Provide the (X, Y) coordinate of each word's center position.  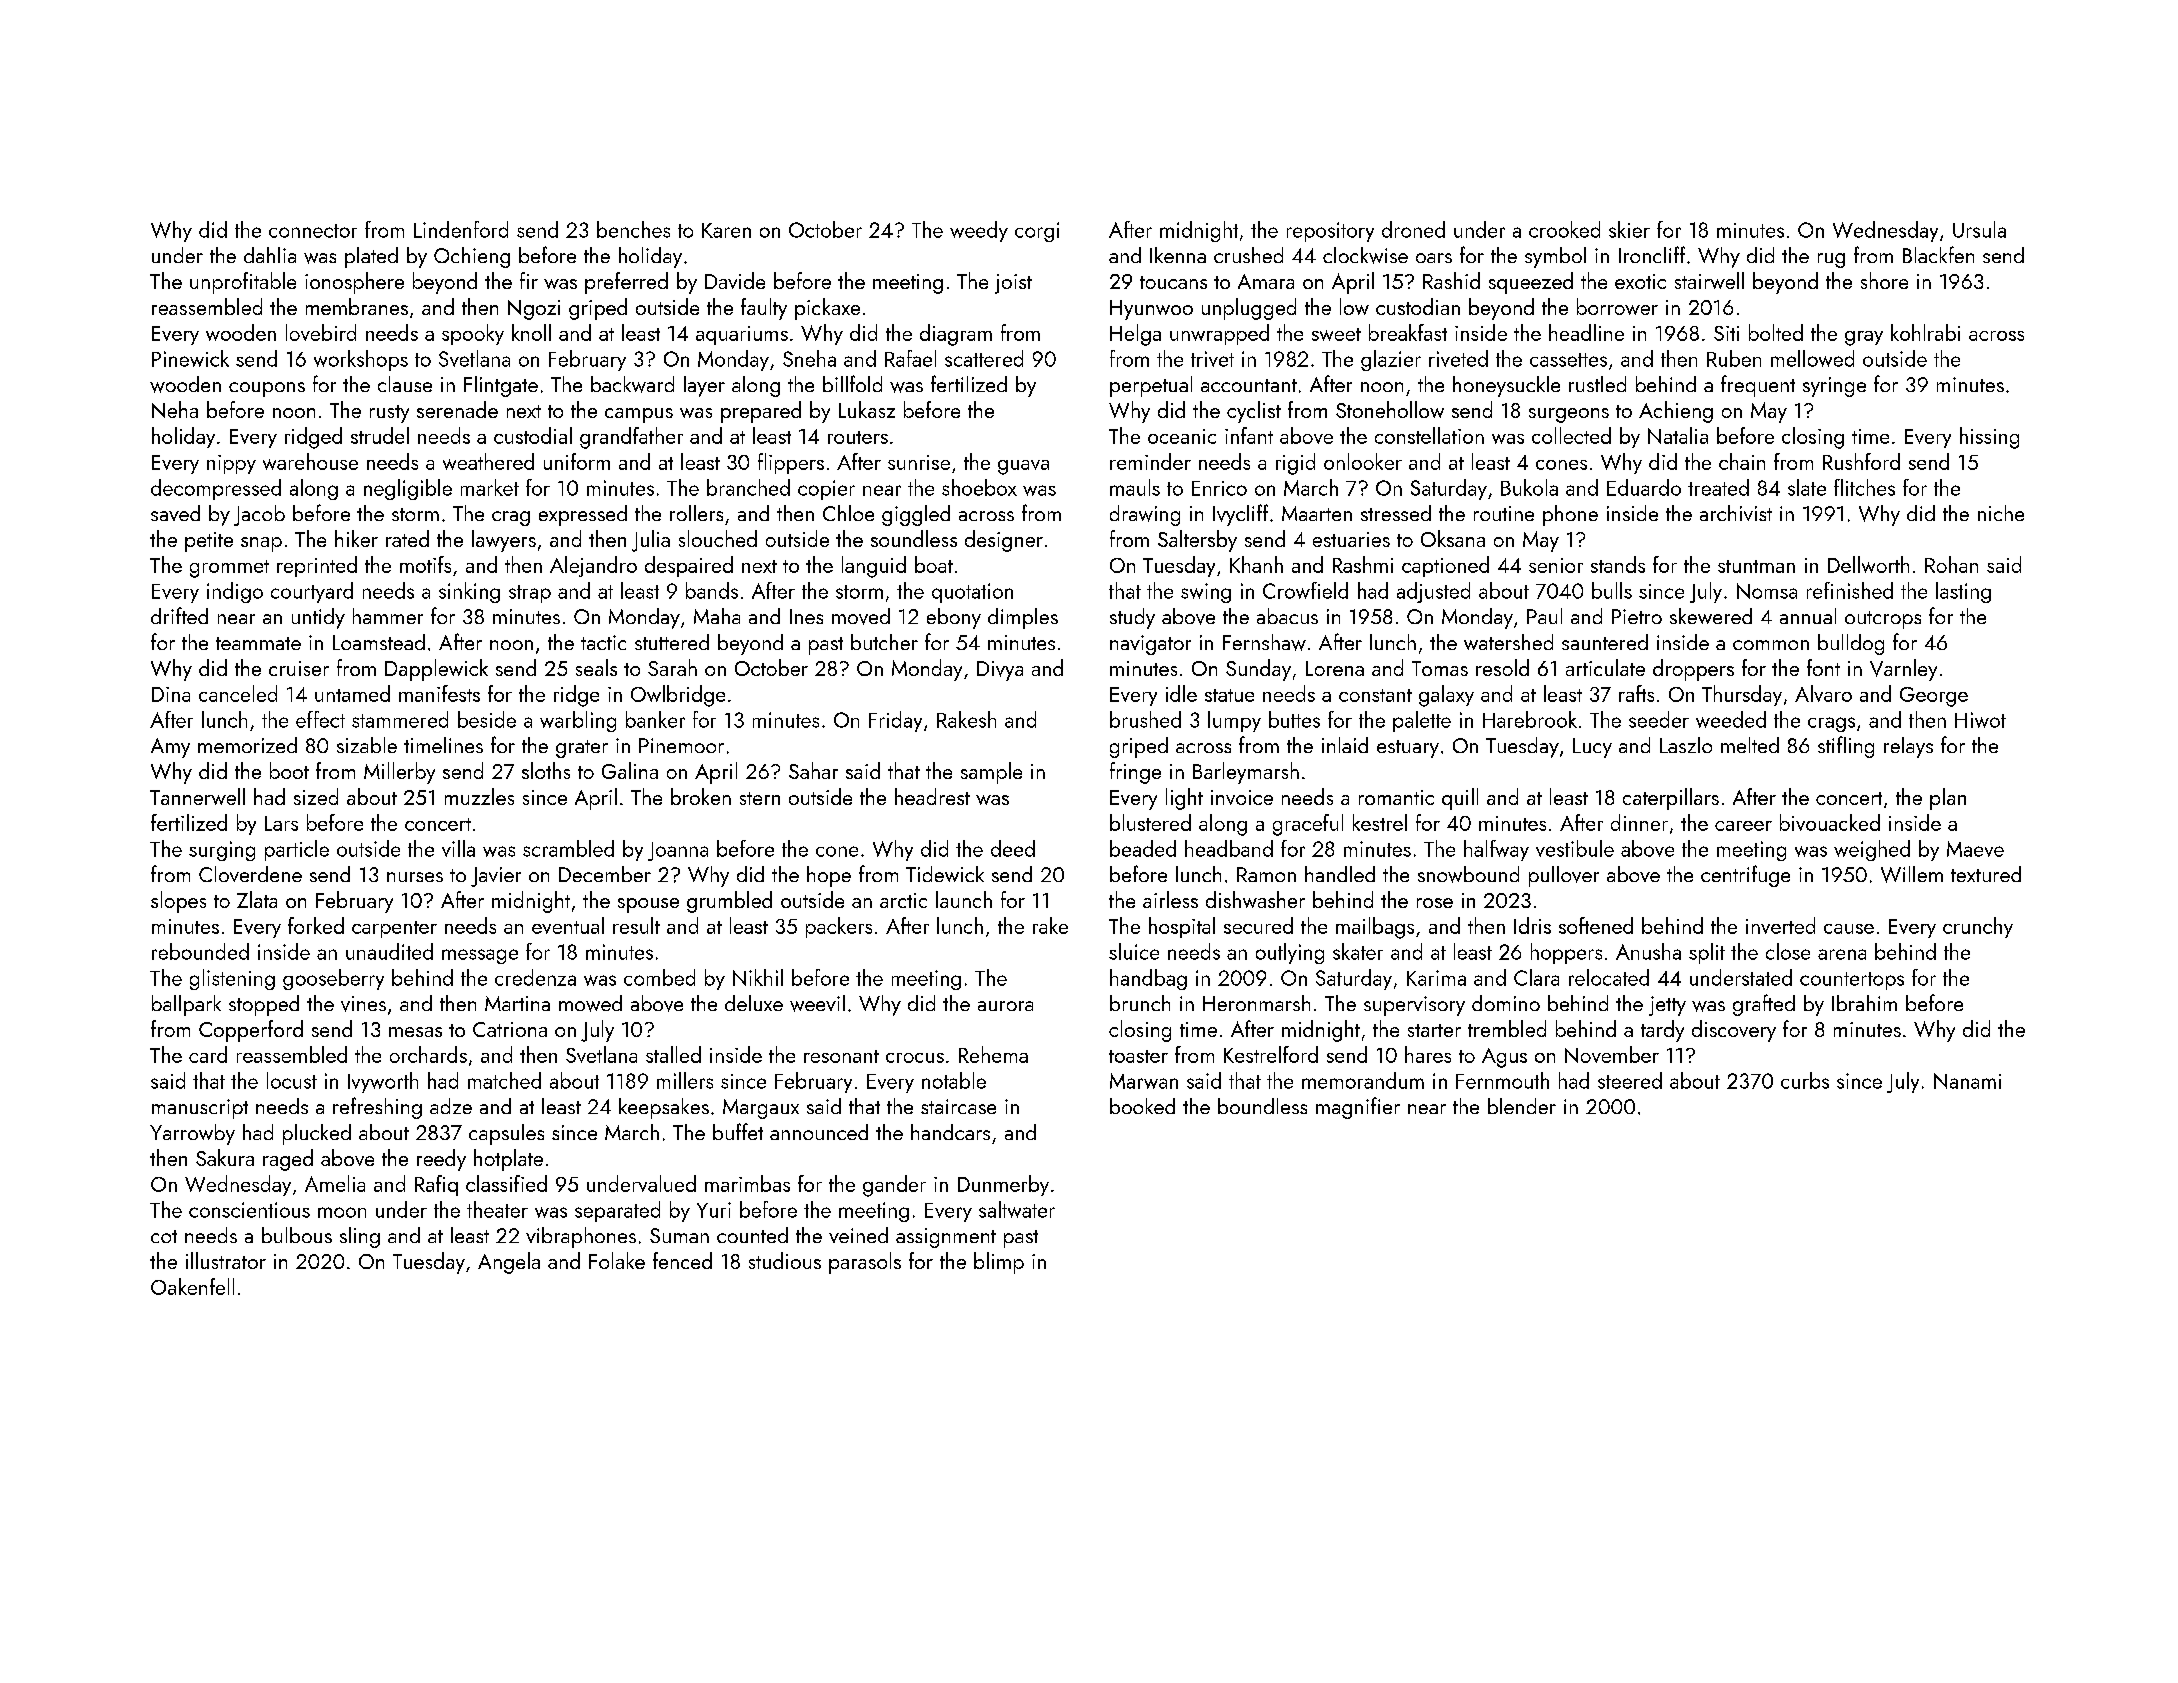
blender (1522, 1106)
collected (1571, 435)
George (1934, 697)
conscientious (249, 1210)
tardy (1662, 1031)
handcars (950, 1132)
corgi (1037, 232)
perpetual (1151, 386)
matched (504, 1080)
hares (1428, 1054)
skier (1629, 229)
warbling (578, 721)
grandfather (631, 438)
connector (313, 231)
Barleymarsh (1246, 773)
